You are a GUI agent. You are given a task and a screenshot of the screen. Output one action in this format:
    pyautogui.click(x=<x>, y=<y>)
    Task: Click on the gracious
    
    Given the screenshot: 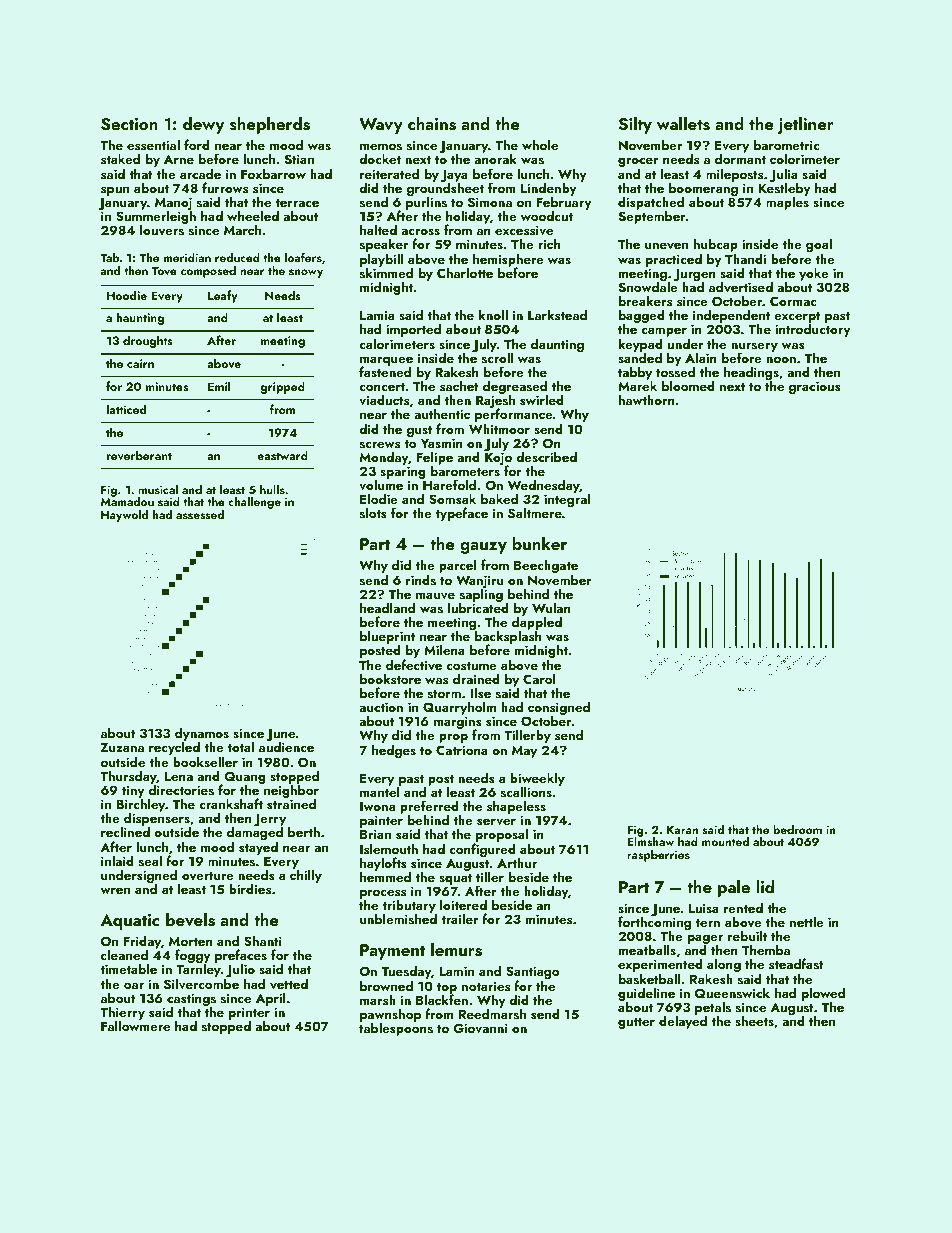 What is the action you would take?
    pyautogui.click(x=815, y=387)
